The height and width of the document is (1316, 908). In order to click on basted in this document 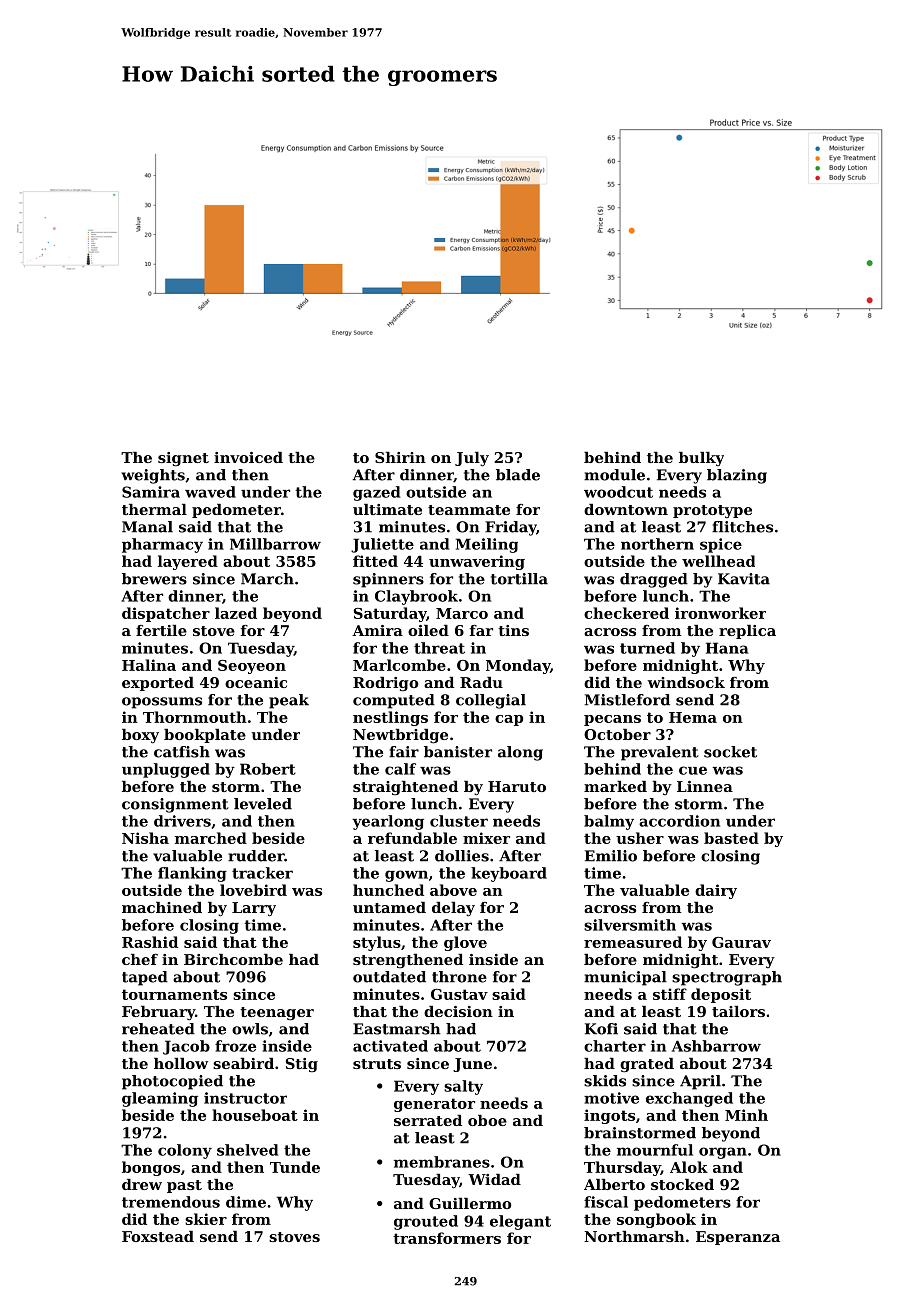, I will do `click(731, 838)`.
